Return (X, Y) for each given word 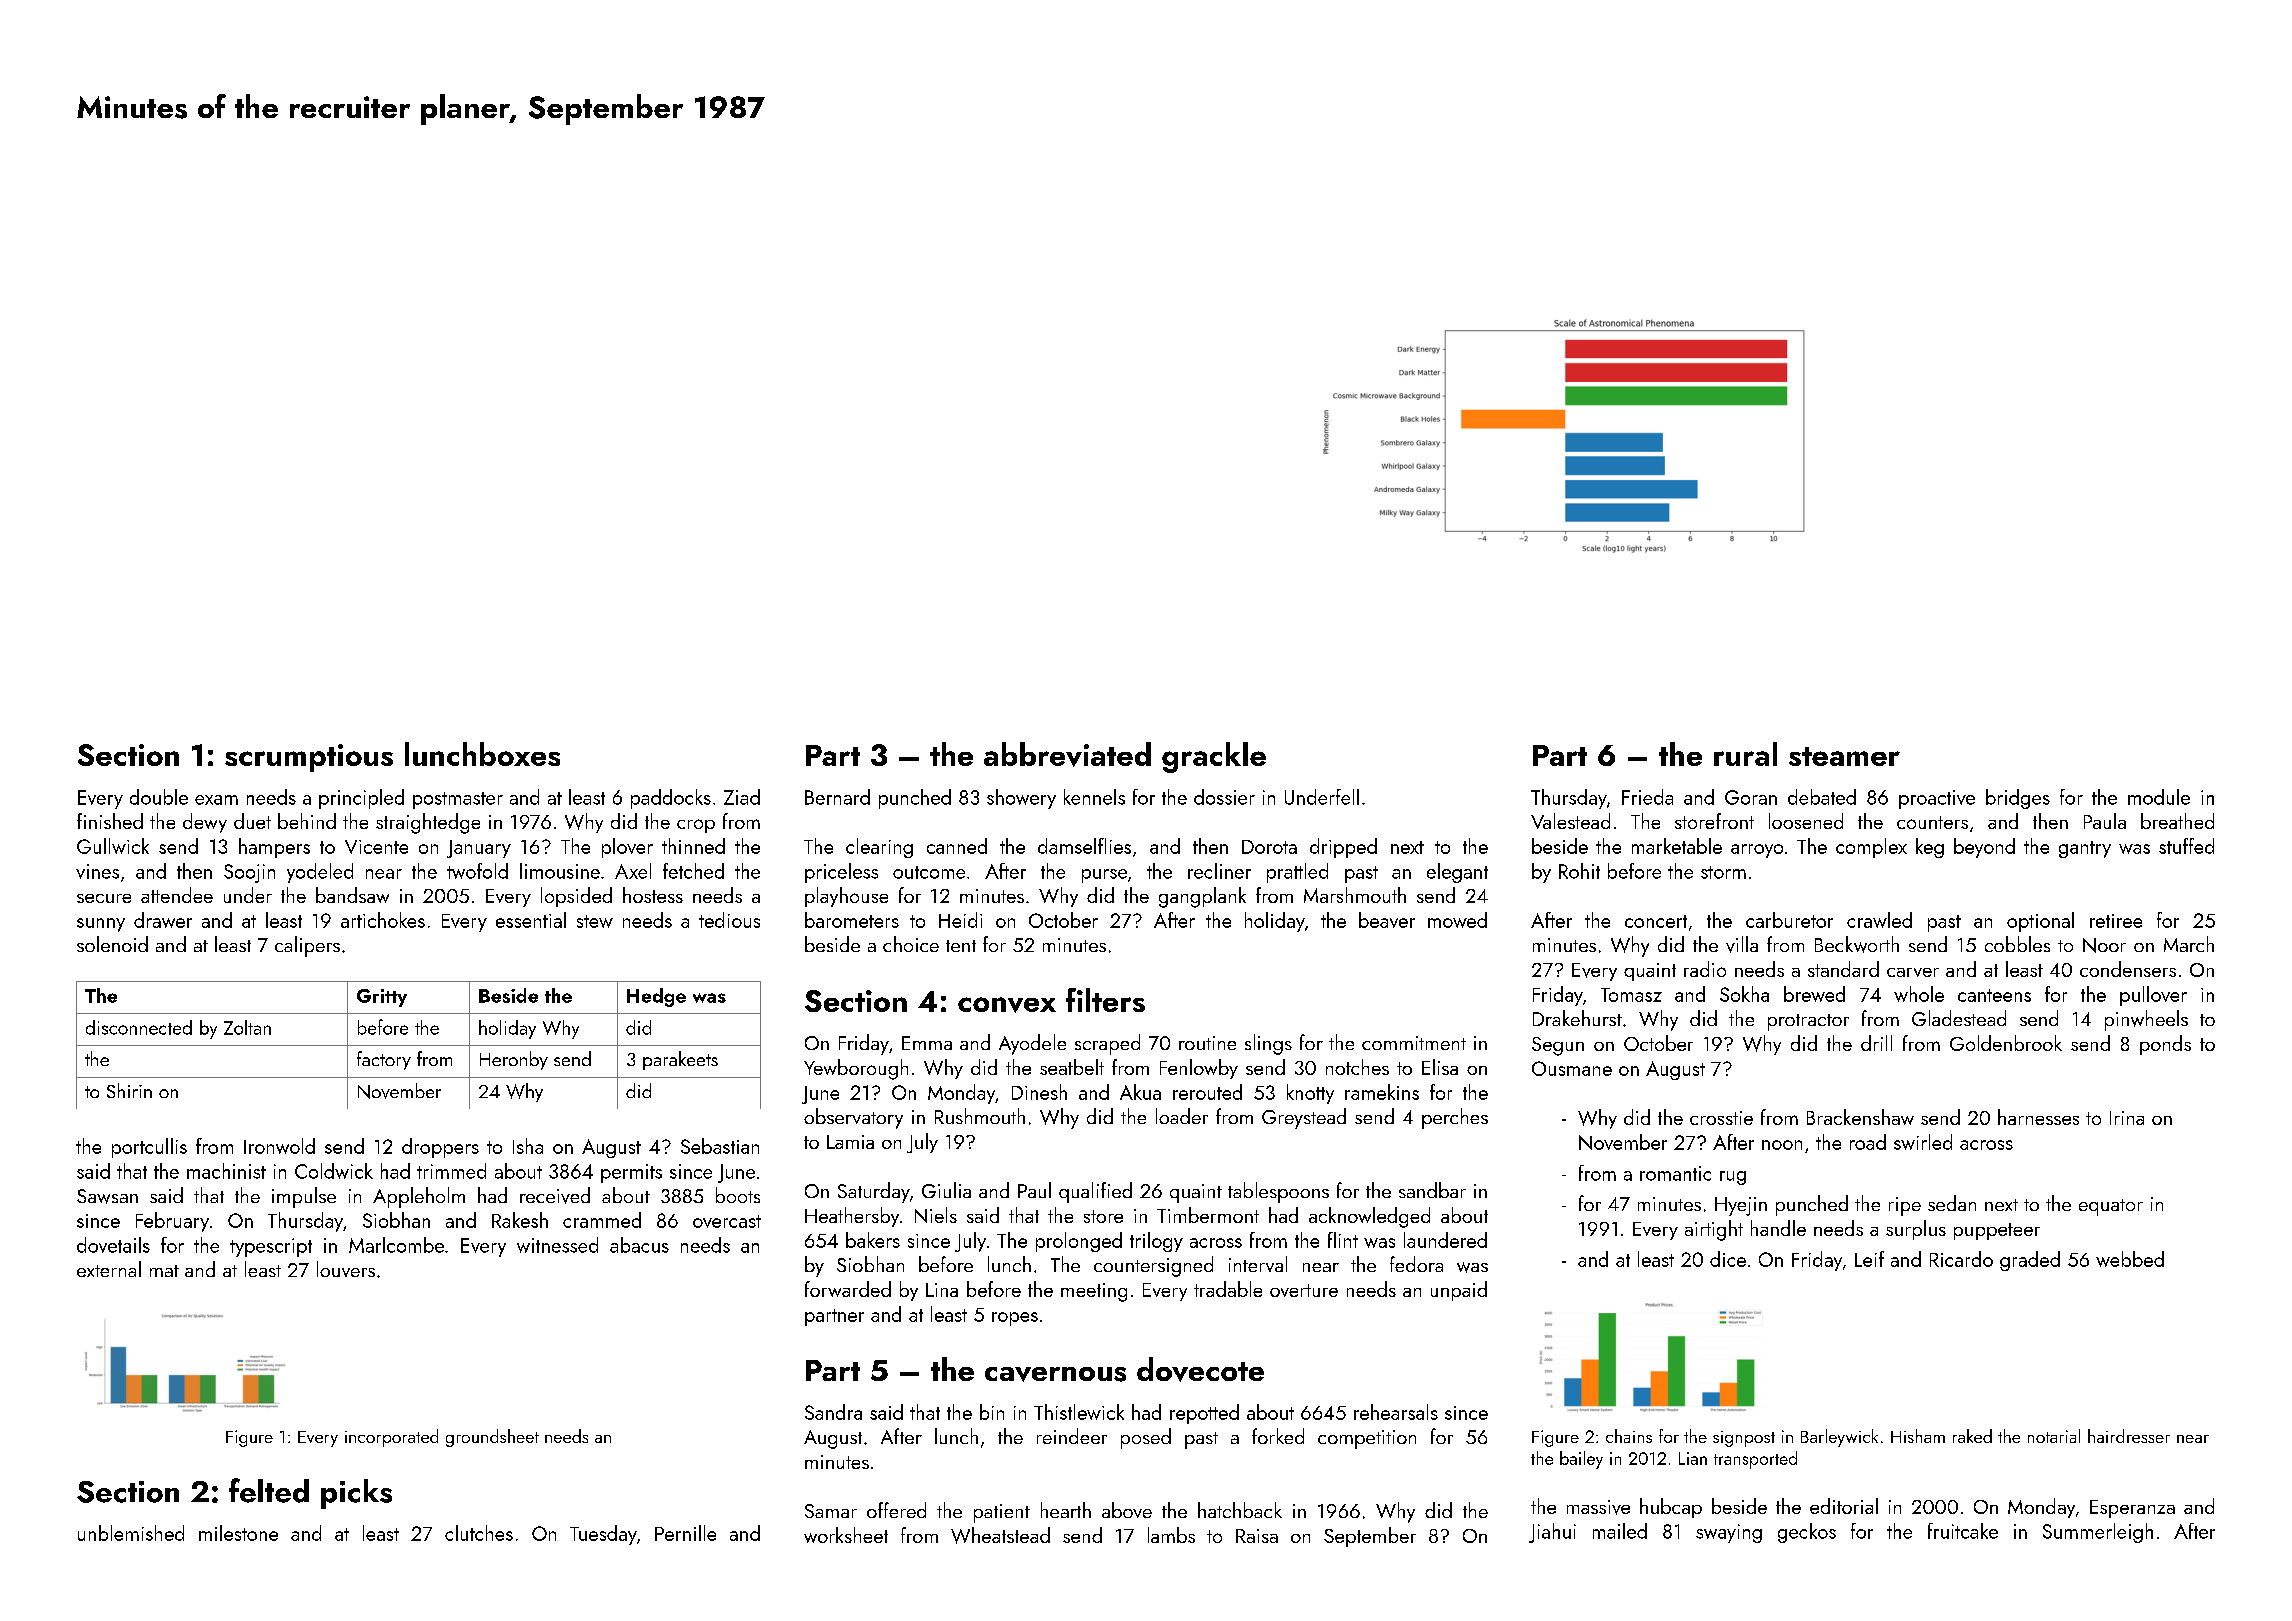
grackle (1214, 757)
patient (1002, 1513)
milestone (238, 1533)
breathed (2177, 821)
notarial (2054, 1436)
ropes (1015, 1319)
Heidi (960, 920)
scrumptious (309, 758)
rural (1745, 754)
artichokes (383, 920)
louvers (346, 1269)
